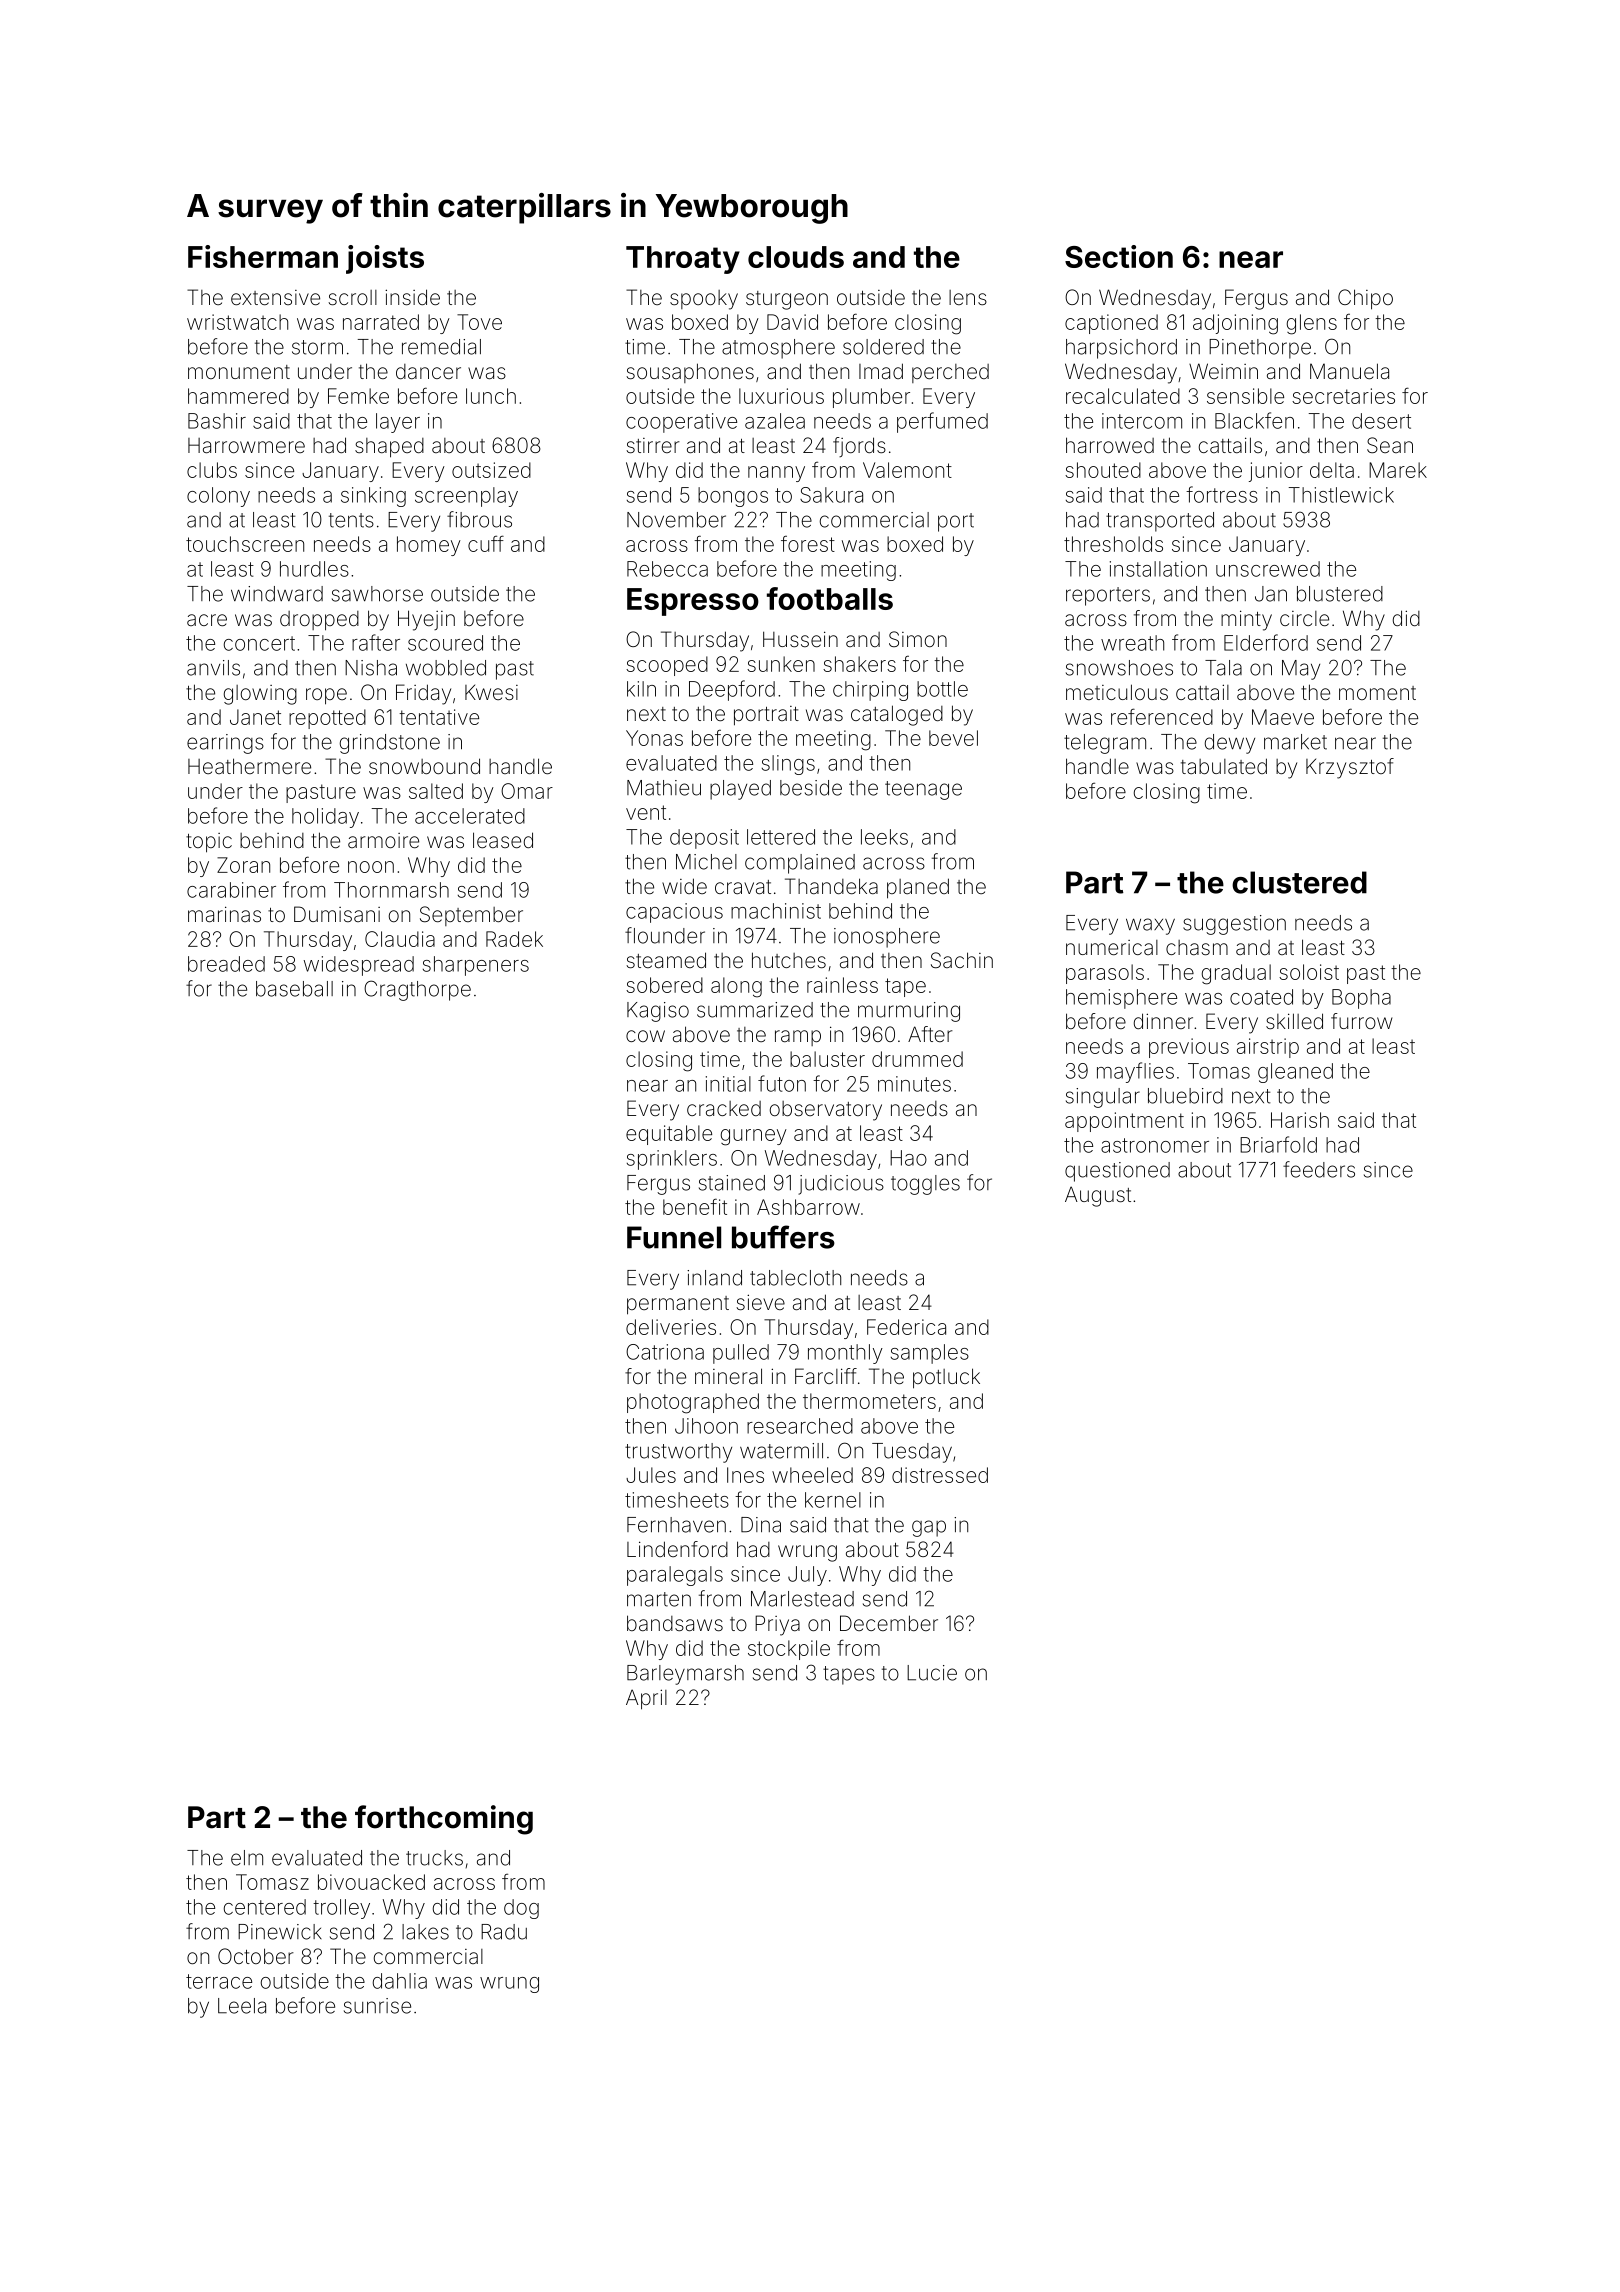 Image resolution: width=1620 pixels, height=2292 pixels. I want to click on Leela, so click(242, 2006).
